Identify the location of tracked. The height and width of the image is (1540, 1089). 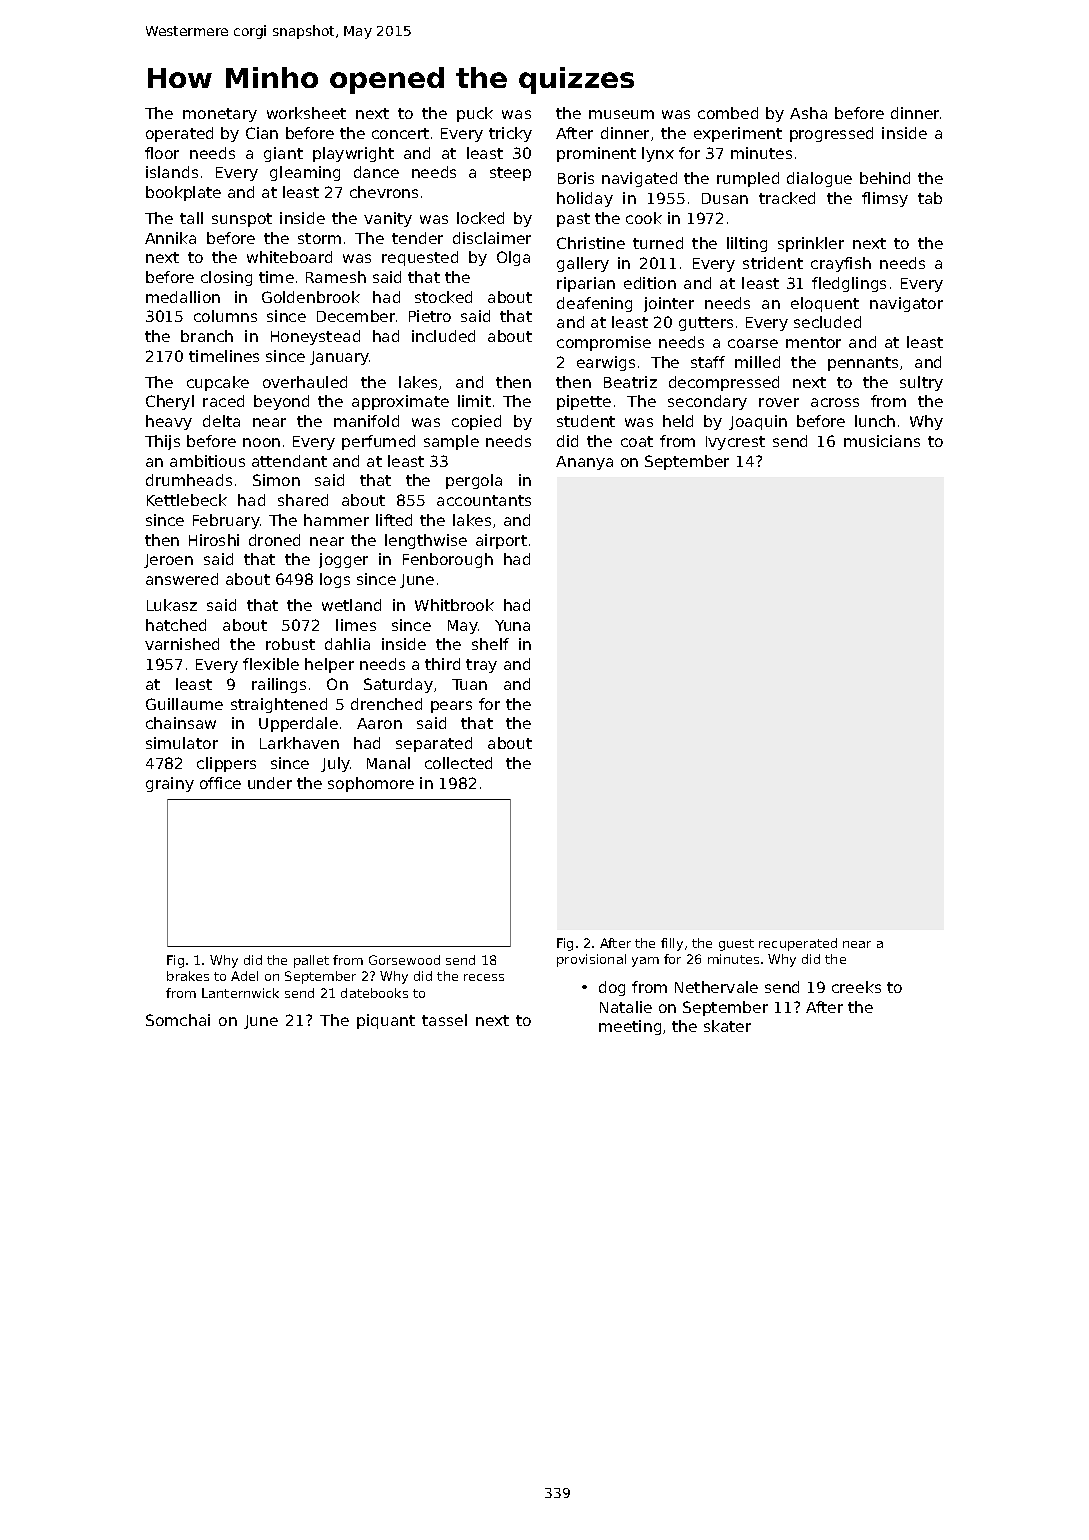
(787, 198).
